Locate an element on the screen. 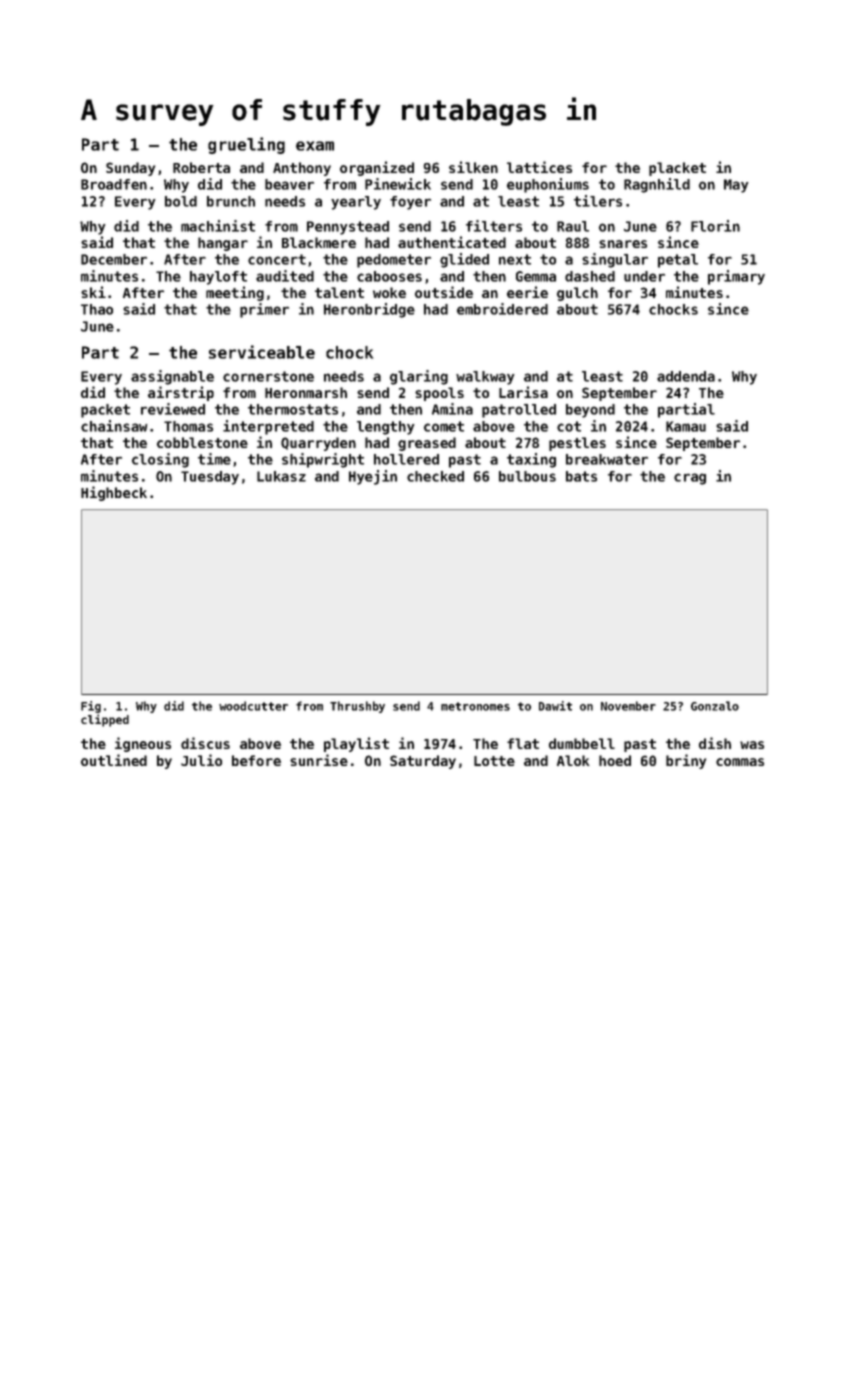  flat is located at coordinates (523, 743).
